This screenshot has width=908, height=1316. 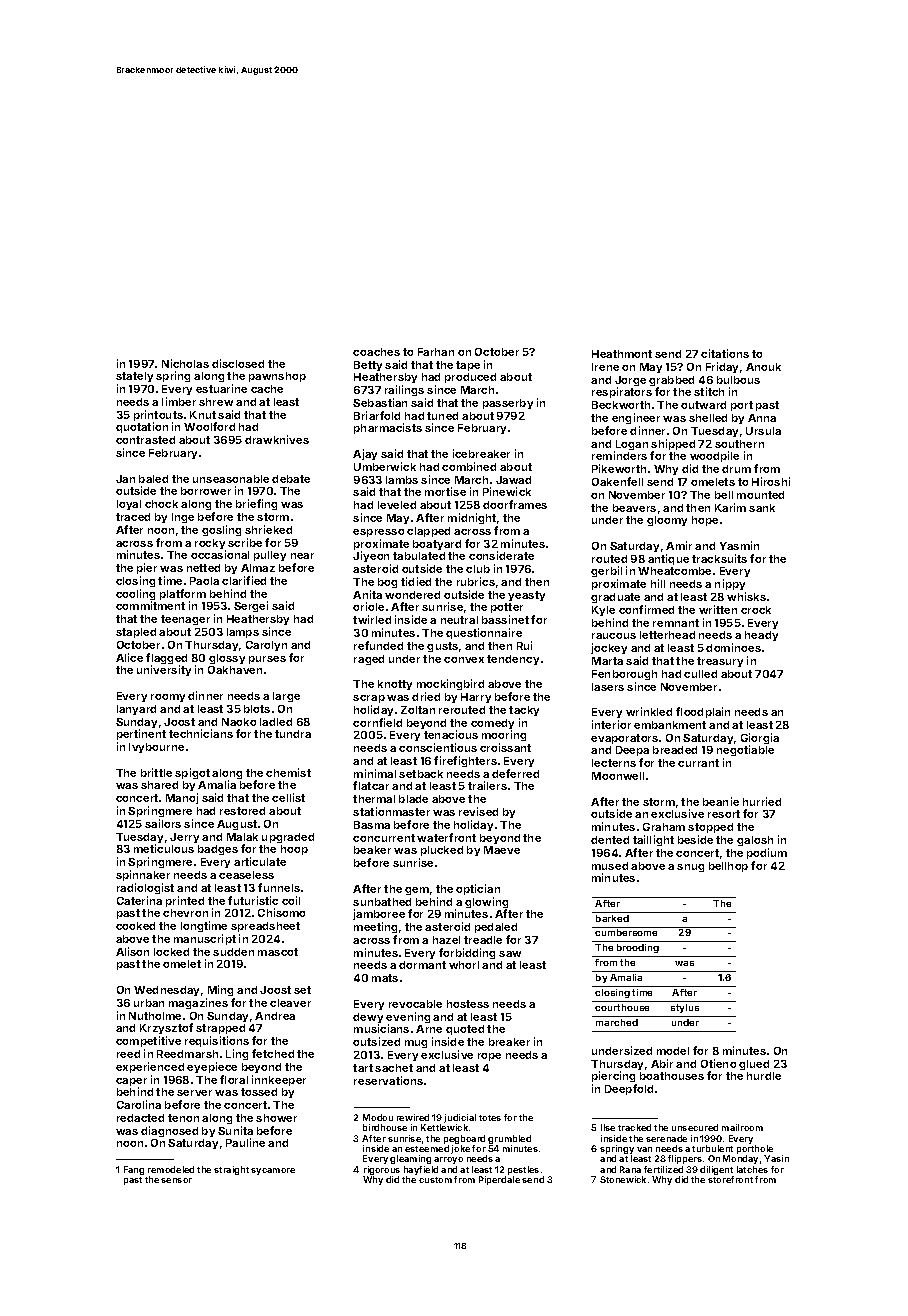 What do you see at coordinates (134, 377) in the screenshot?
I see `stately` at bounding box center [134, 377].
